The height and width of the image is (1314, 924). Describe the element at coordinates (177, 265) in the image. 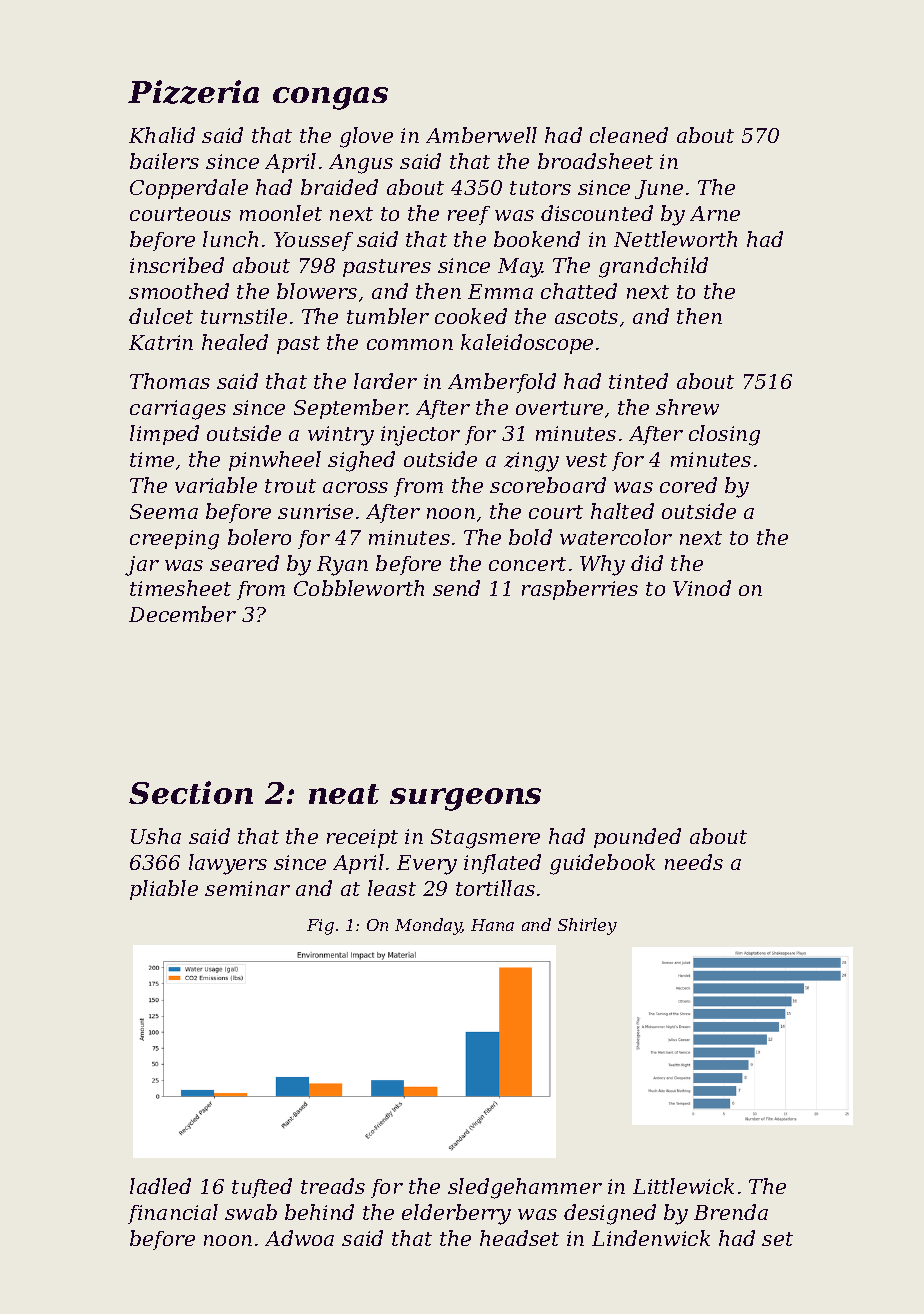

I see `inscribed` at that location.
